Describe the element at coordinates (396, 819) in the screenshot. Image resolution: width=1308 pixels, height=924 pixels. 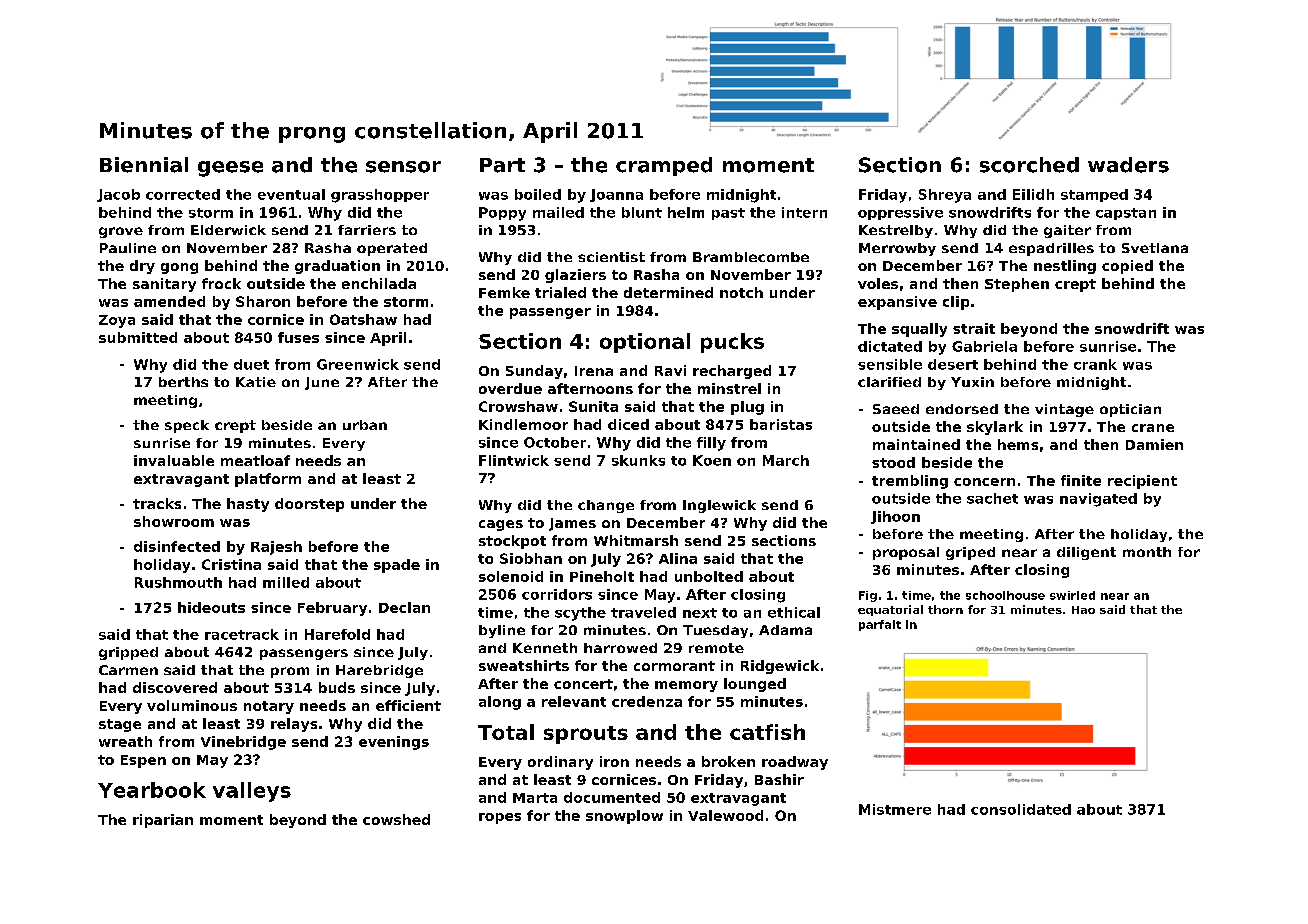
I see `cowshed` at that location.
